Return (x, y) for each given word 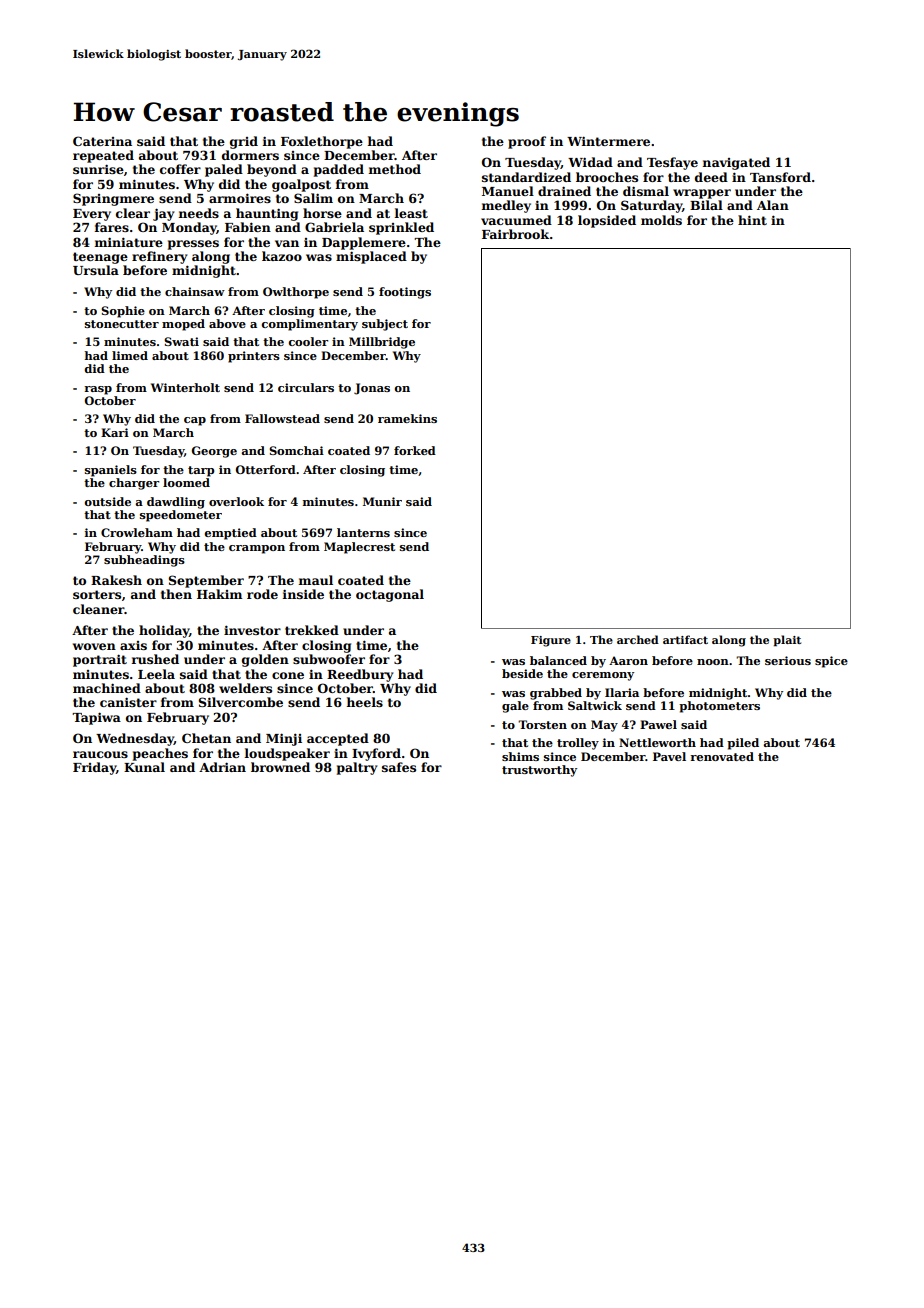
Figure (551, 641)
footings (405, 293)
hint (752, 220)
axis (133, 645)
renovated (722, 756)
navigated (736, 163)
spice (831, 662)
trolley (578, 744)
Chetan (206, 738)
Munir (382, 501)
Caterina (102, 141)
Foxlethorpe (322, 142)
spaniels (111, 471)
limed (130, 355)
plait (787, 641)
